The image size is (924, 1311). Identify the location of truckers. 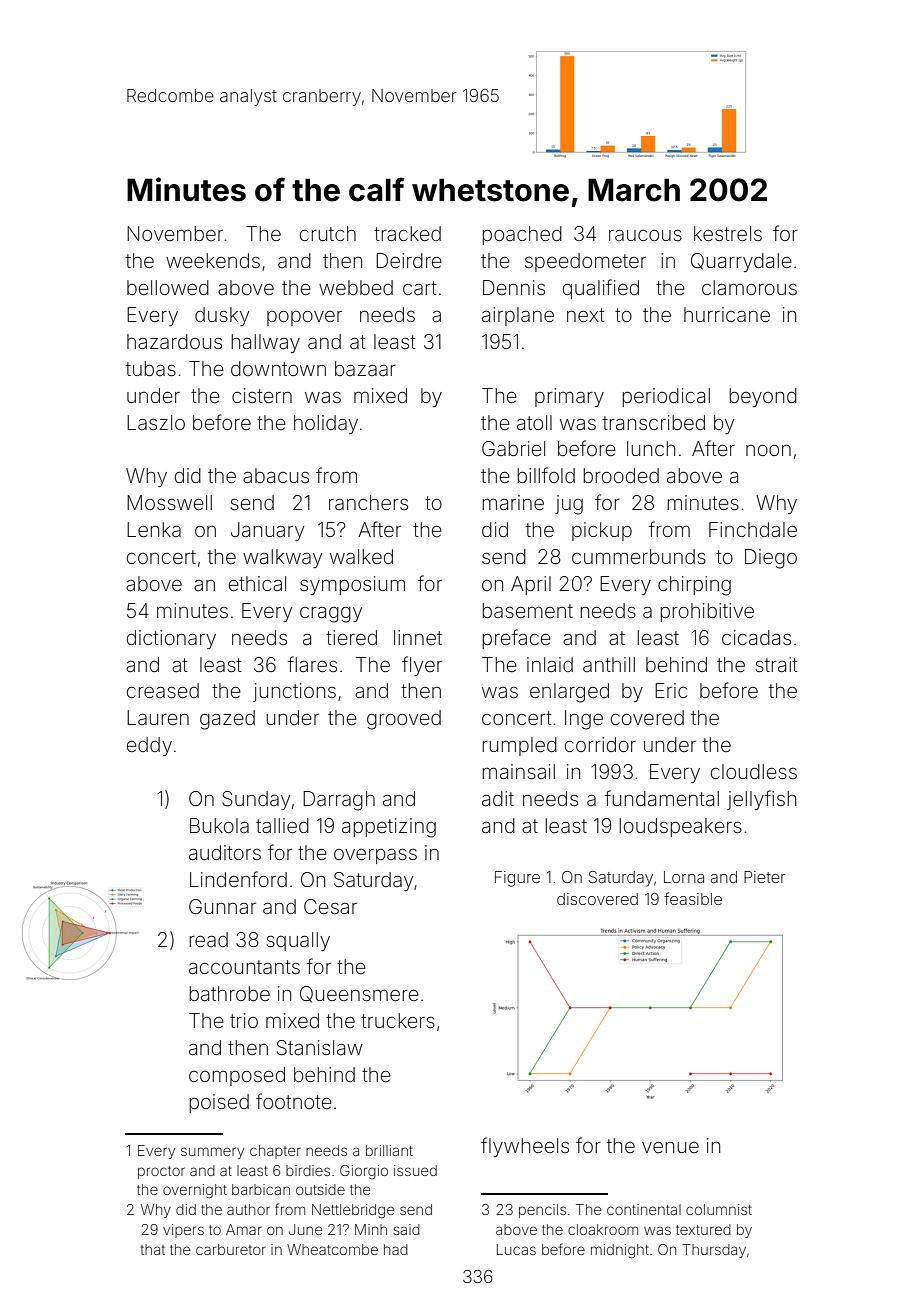
(398, 1020).
